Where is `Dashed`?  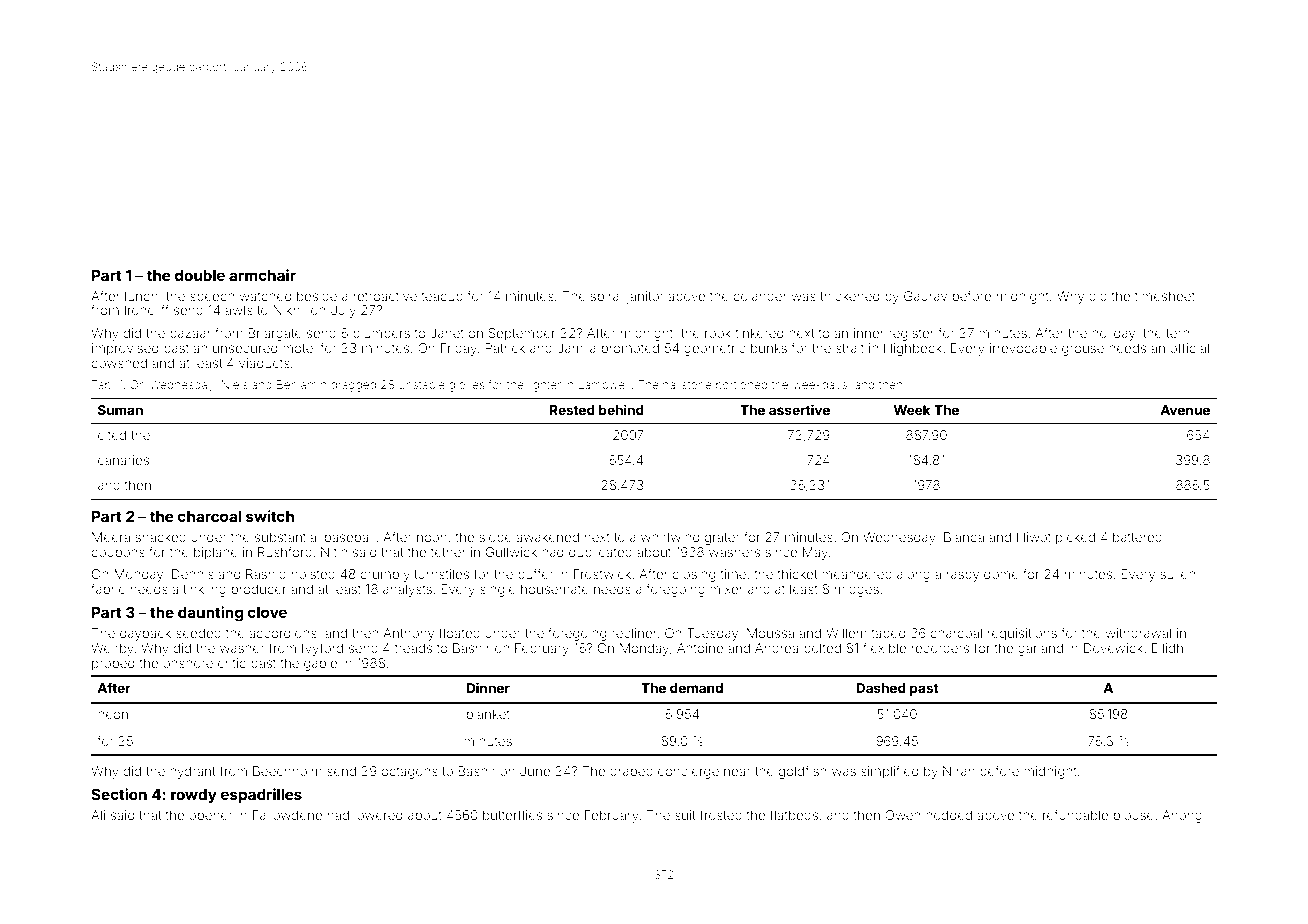 Dashed is located at coordinates (881, 688).
